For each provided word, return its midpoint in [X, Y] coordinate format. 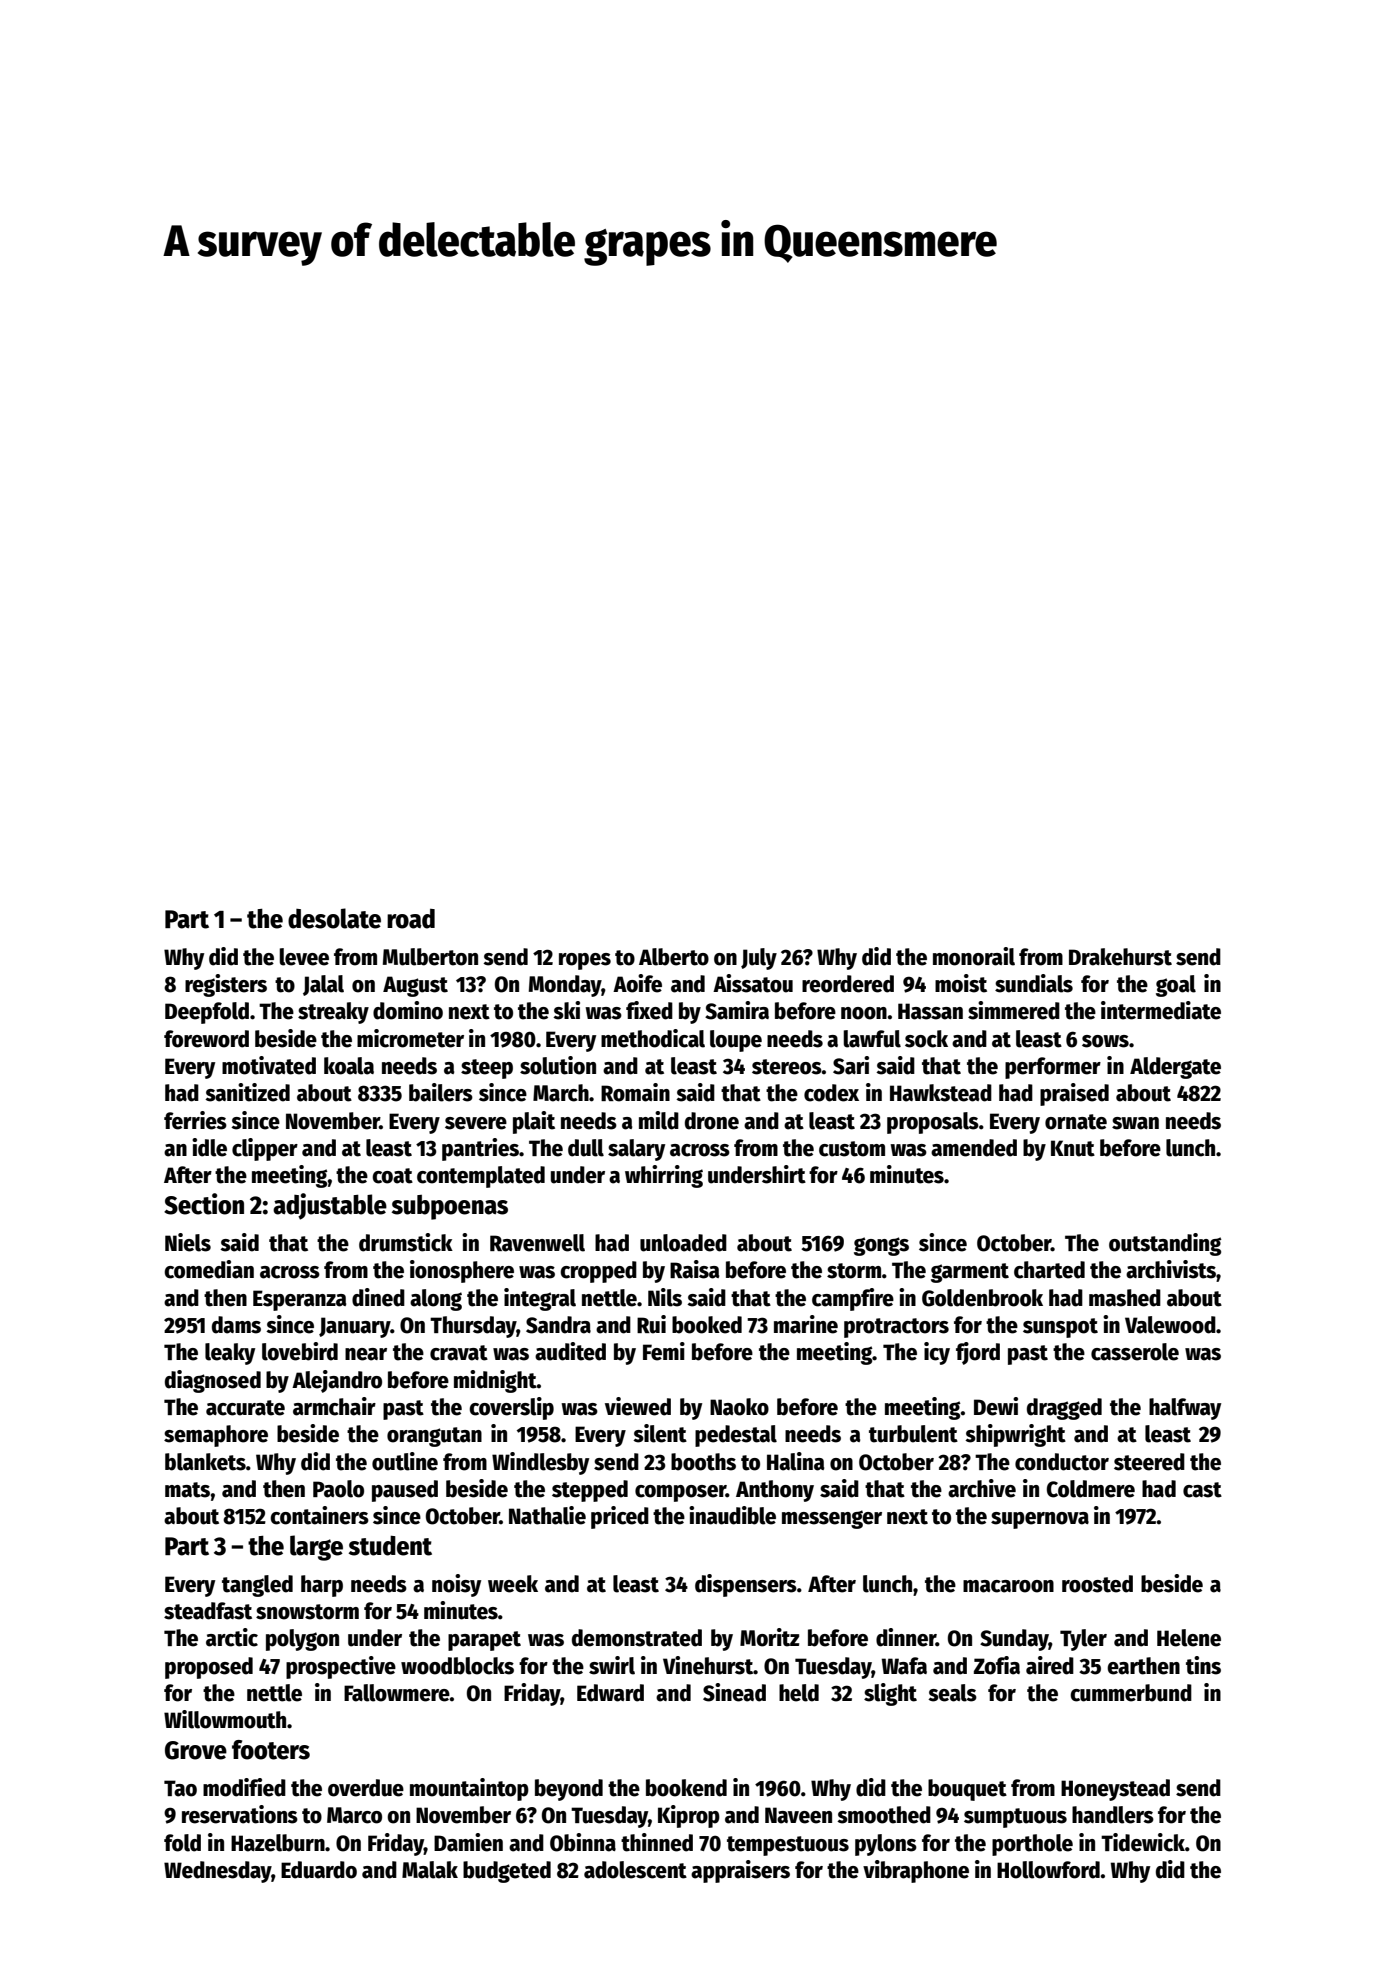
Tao [180, 1788]
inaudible [732, 1515]
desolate [334, 918]
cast [1202, 1490]
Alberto [674, 957]
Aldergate [1175, 1068]
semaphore [216, 1436]
